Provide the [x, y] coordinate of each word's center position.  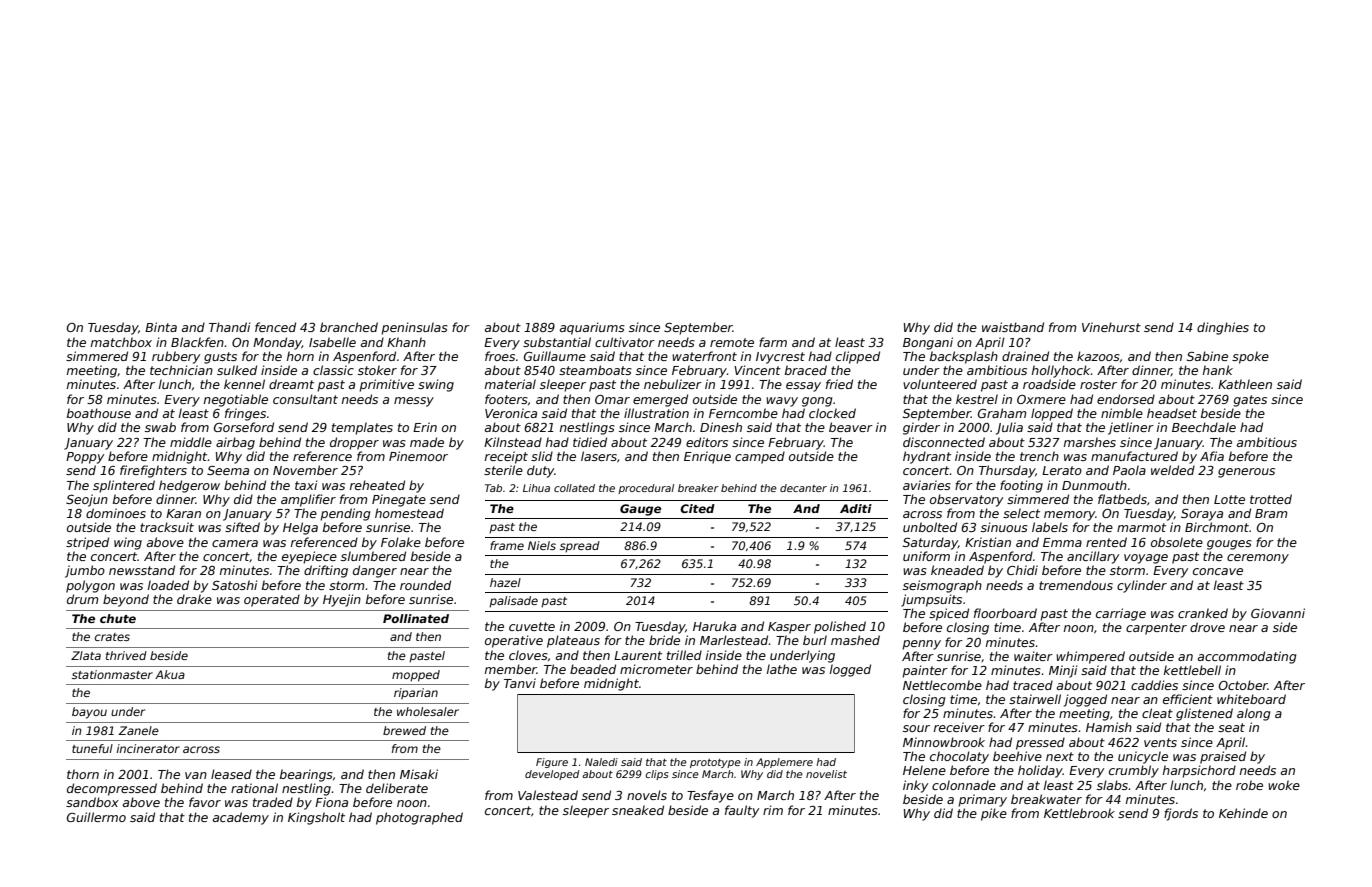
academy [241, 818]
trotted [1271, 499]
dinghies [1223, 328]
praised [1223, 757]
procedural [646, 489]
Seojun [87, 500]
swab [160, 427]
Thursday [1007, 471]
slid [542, 456]
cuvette [532, 626]
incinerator [148, 748]
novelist [826, 774]
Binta [161, 327]
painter [925, 671]
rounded [425, 585]
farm [773, 342]
